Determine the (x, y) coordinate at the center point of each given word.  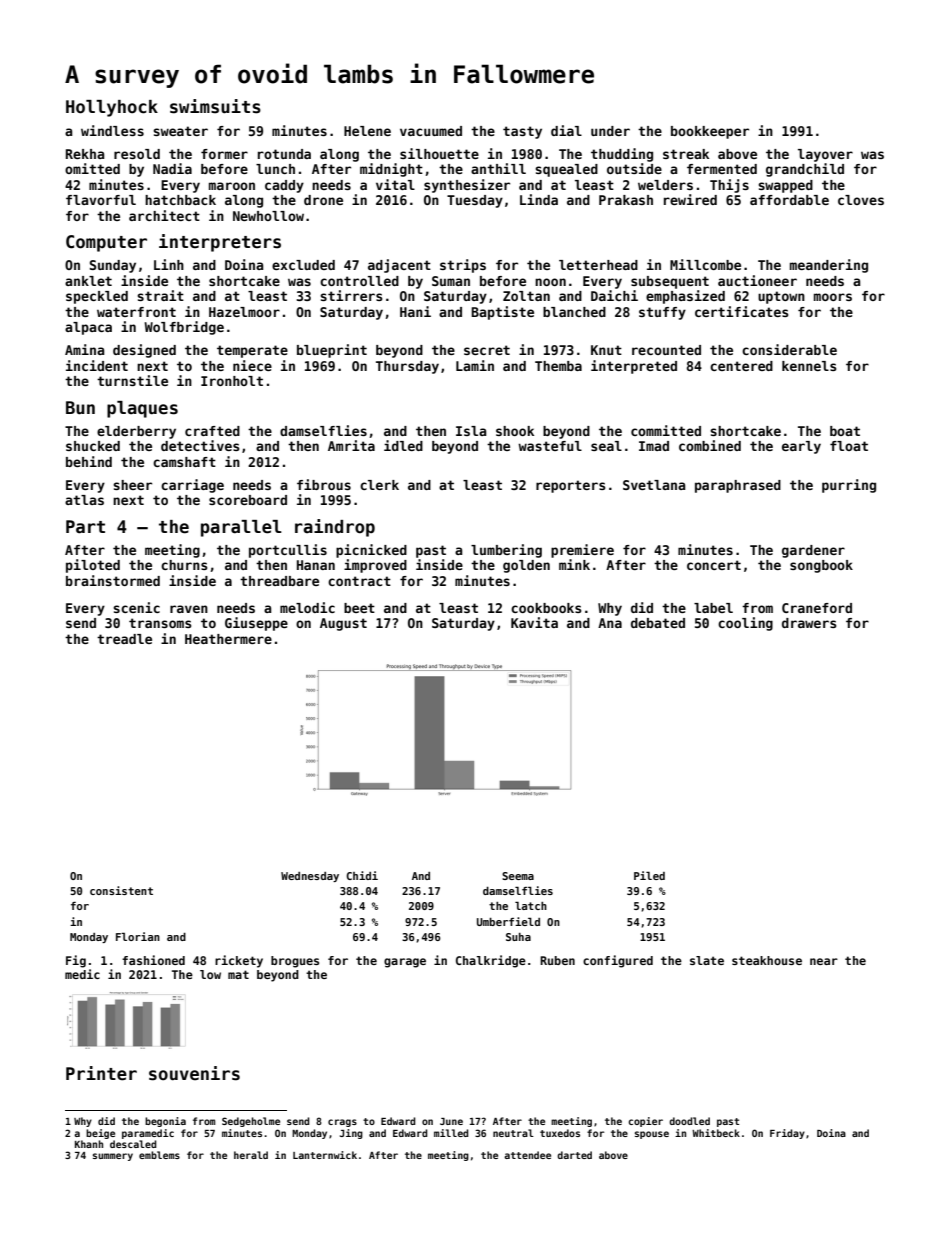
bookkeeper (710, 132)
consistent (121, 890)
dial (566, 130)
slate (707, 960)
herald (251, 1155)
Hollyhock (112, 108)
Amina (84, 349)
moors (833, 297)
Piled (649, 875)
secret (487, 350)
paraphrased (738, 486)
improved (375, 566)
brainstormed (113, 580)
